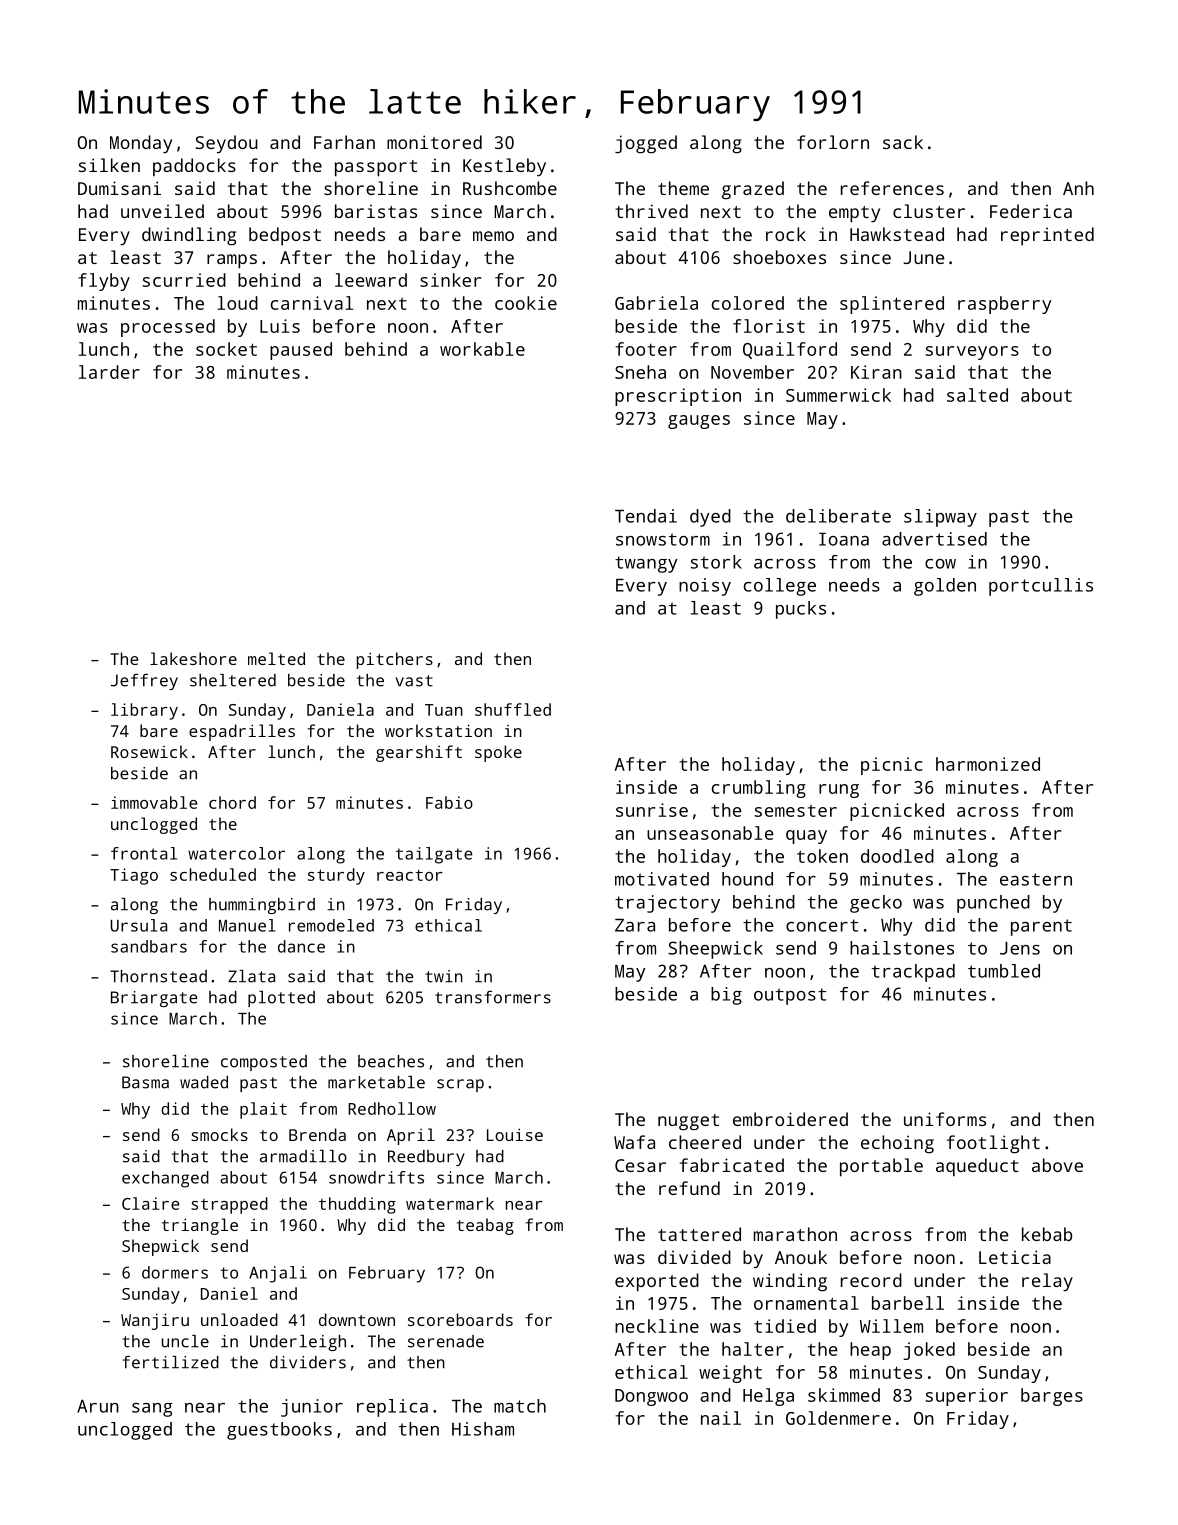 Image resolution: width=1178 pixels, height=1525 pixels. I want to click on strapped, so click(229, 1205).
